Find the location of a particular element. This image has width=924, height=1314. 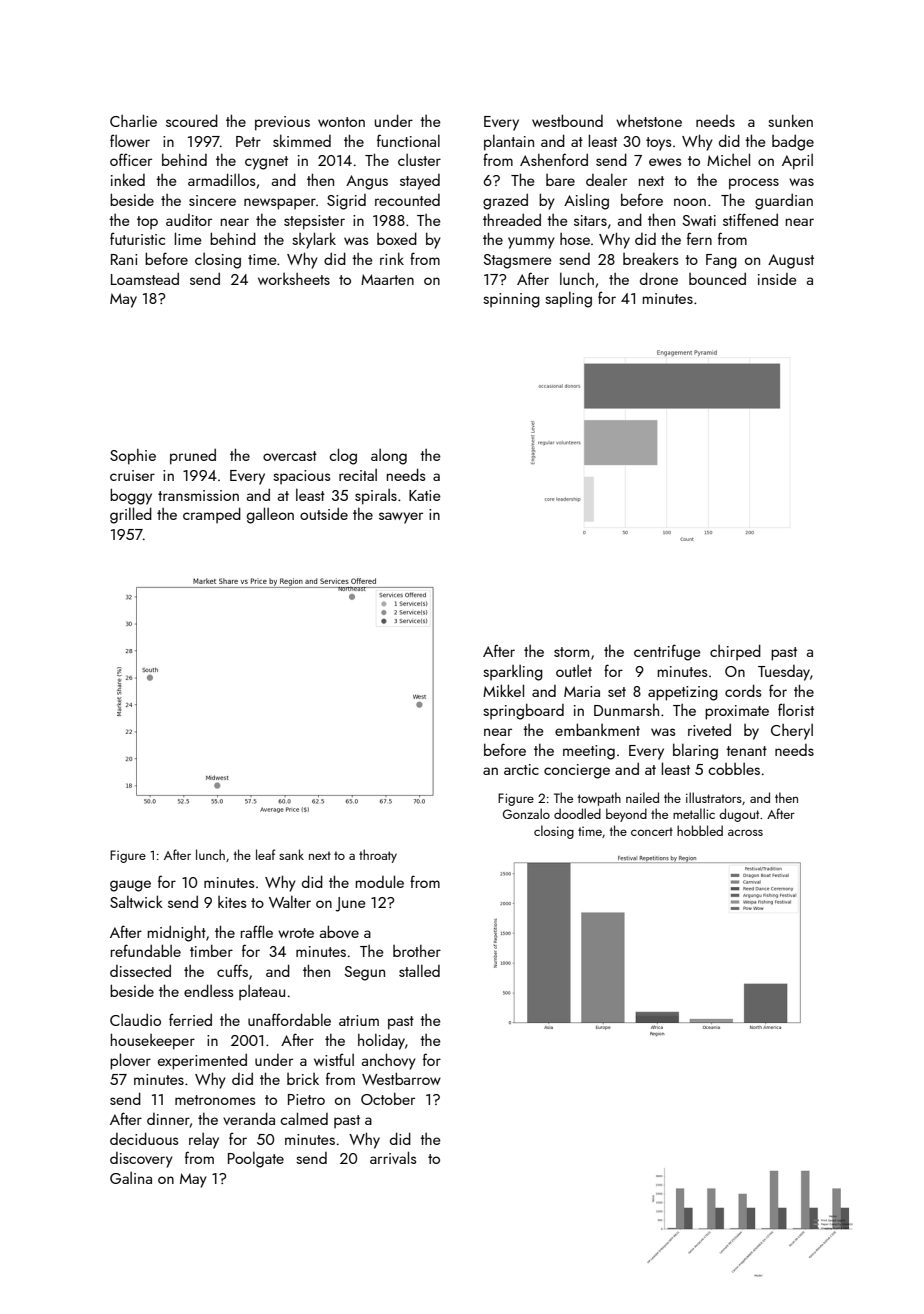

rink is located at coordinates (392, 258).
